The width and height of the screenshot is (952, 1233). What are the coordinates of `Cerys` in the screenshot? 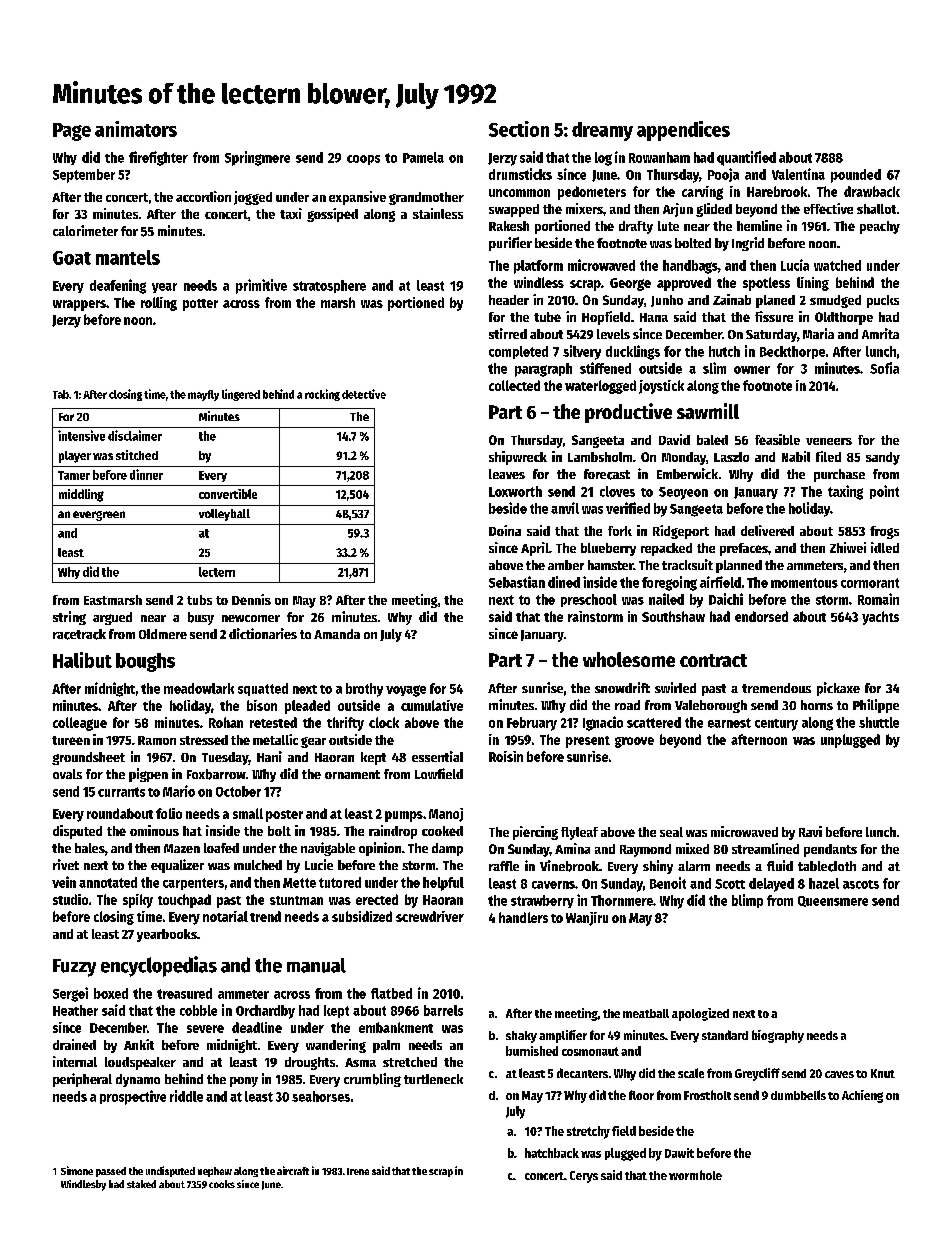 It's located at (584, 1177).
